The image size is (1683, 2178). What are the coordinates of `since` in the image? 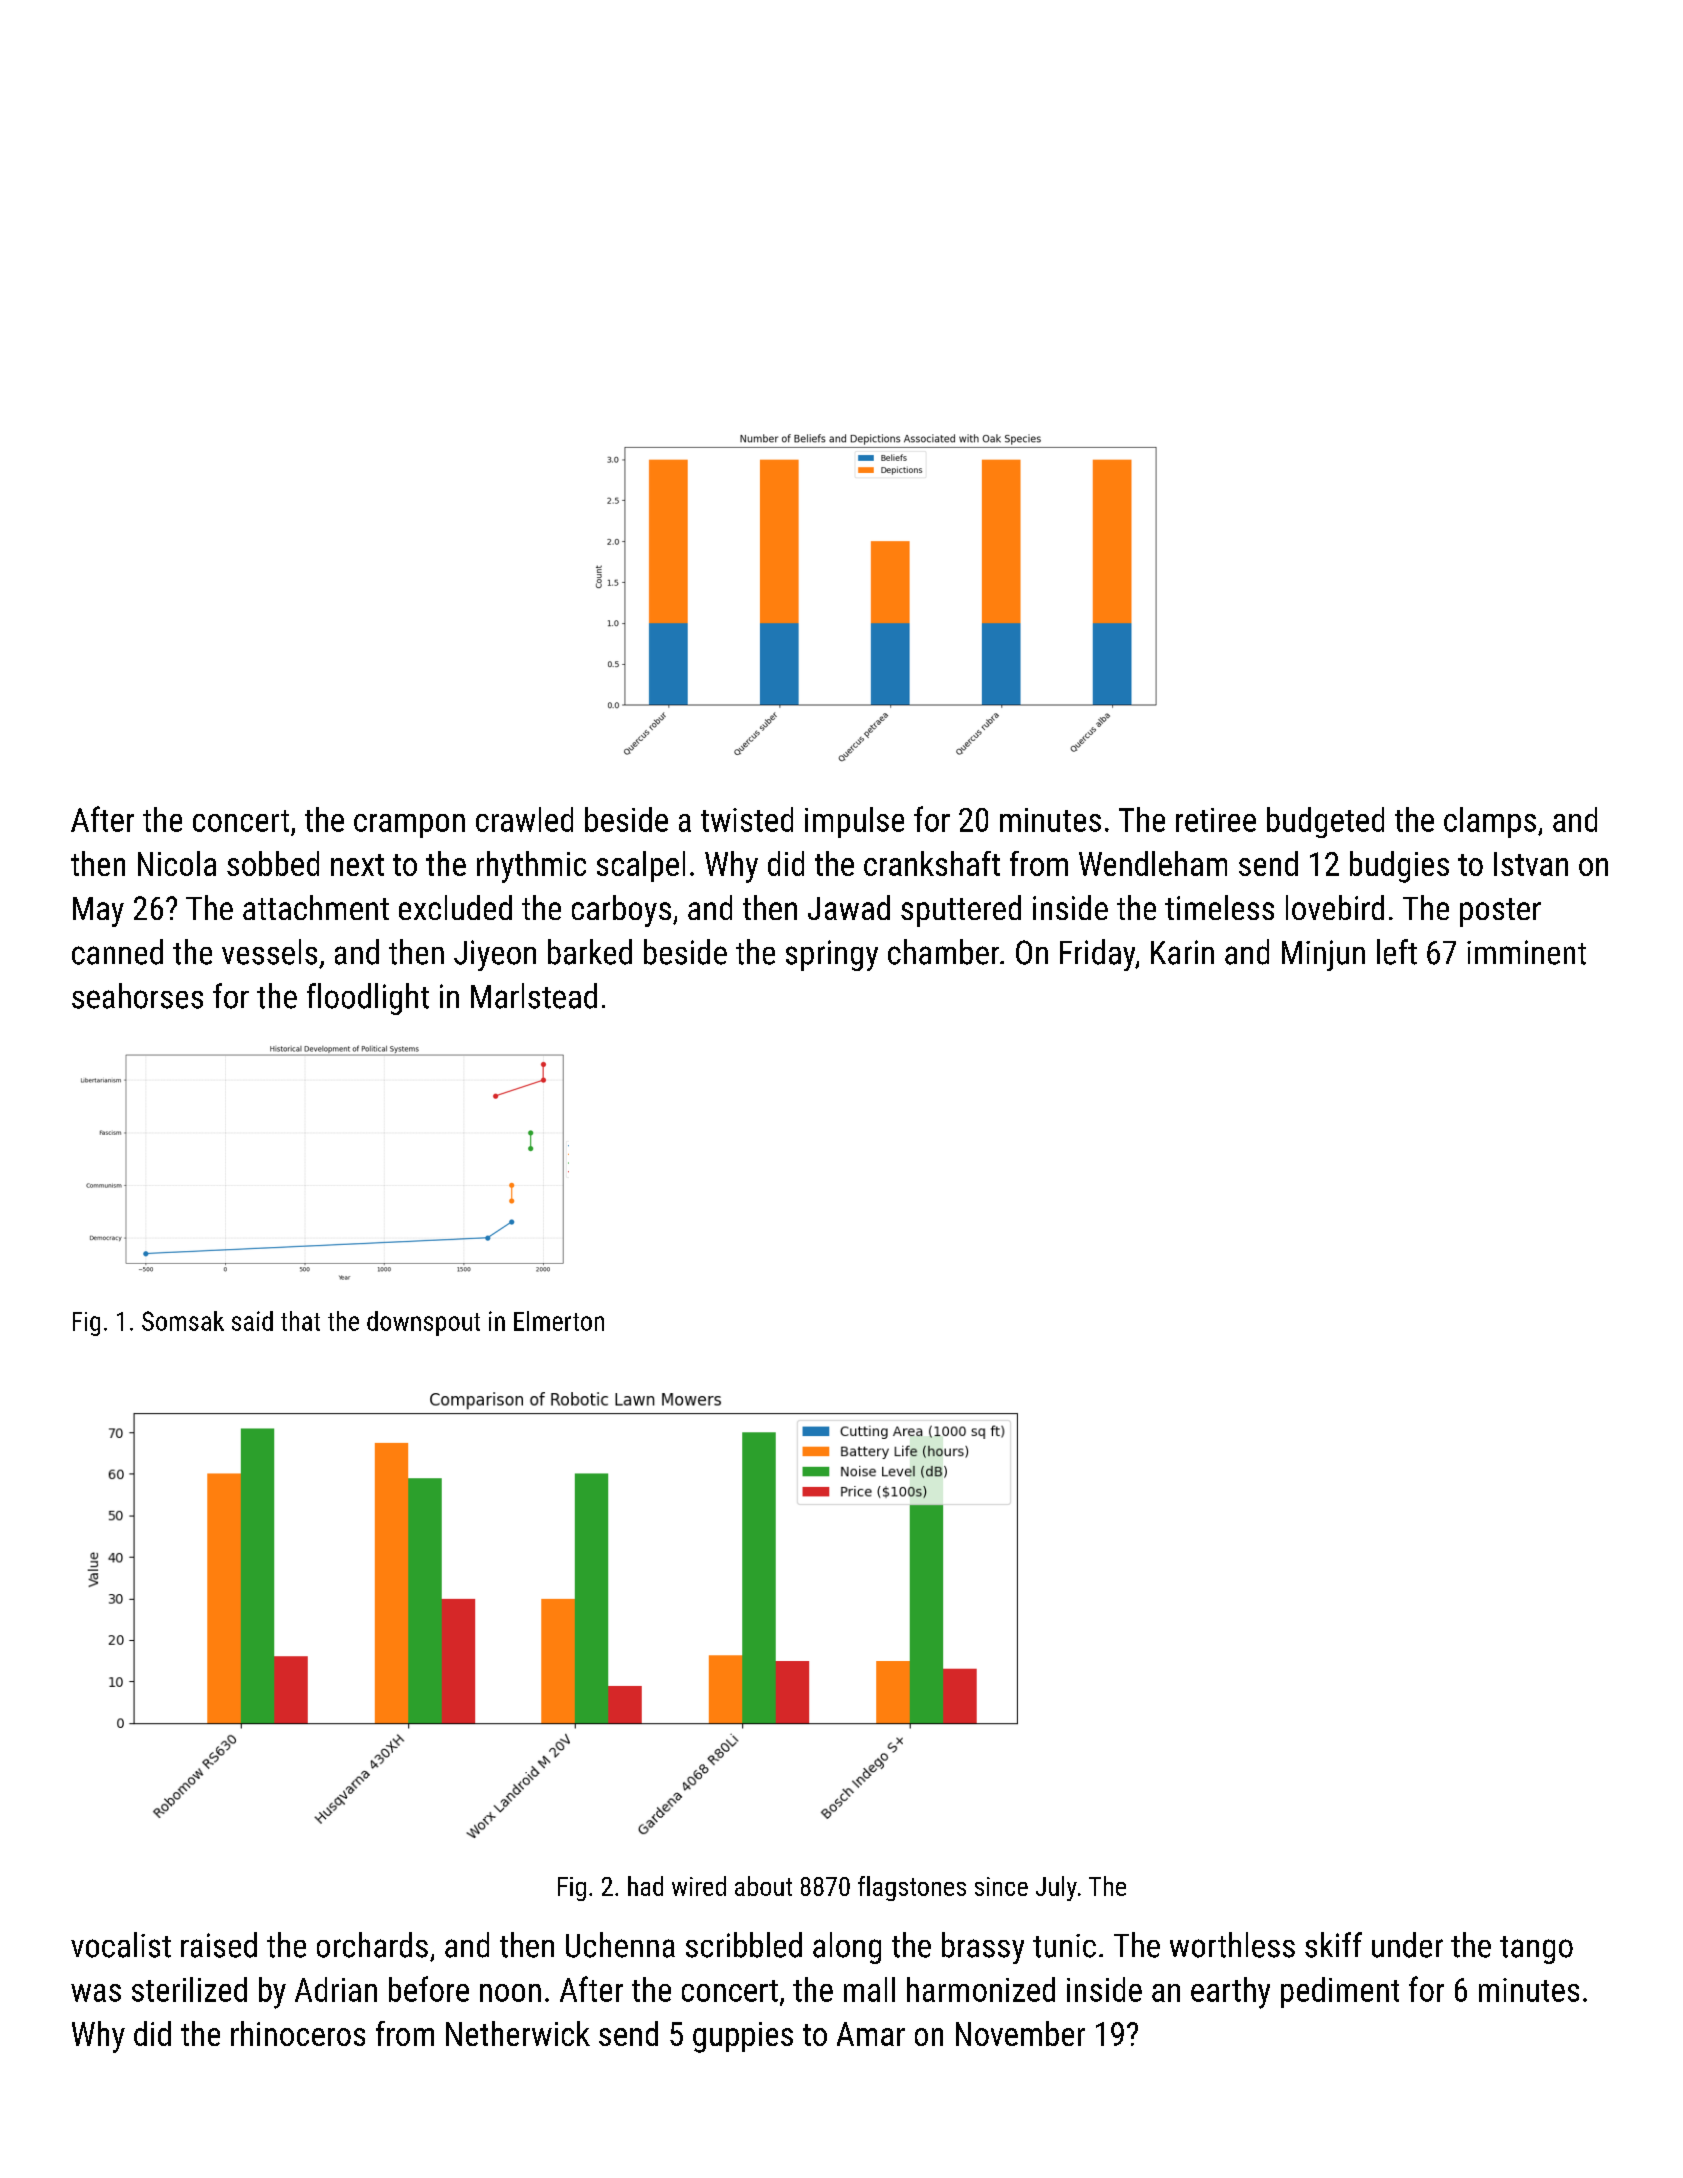 It's located at (1001, 1886).
